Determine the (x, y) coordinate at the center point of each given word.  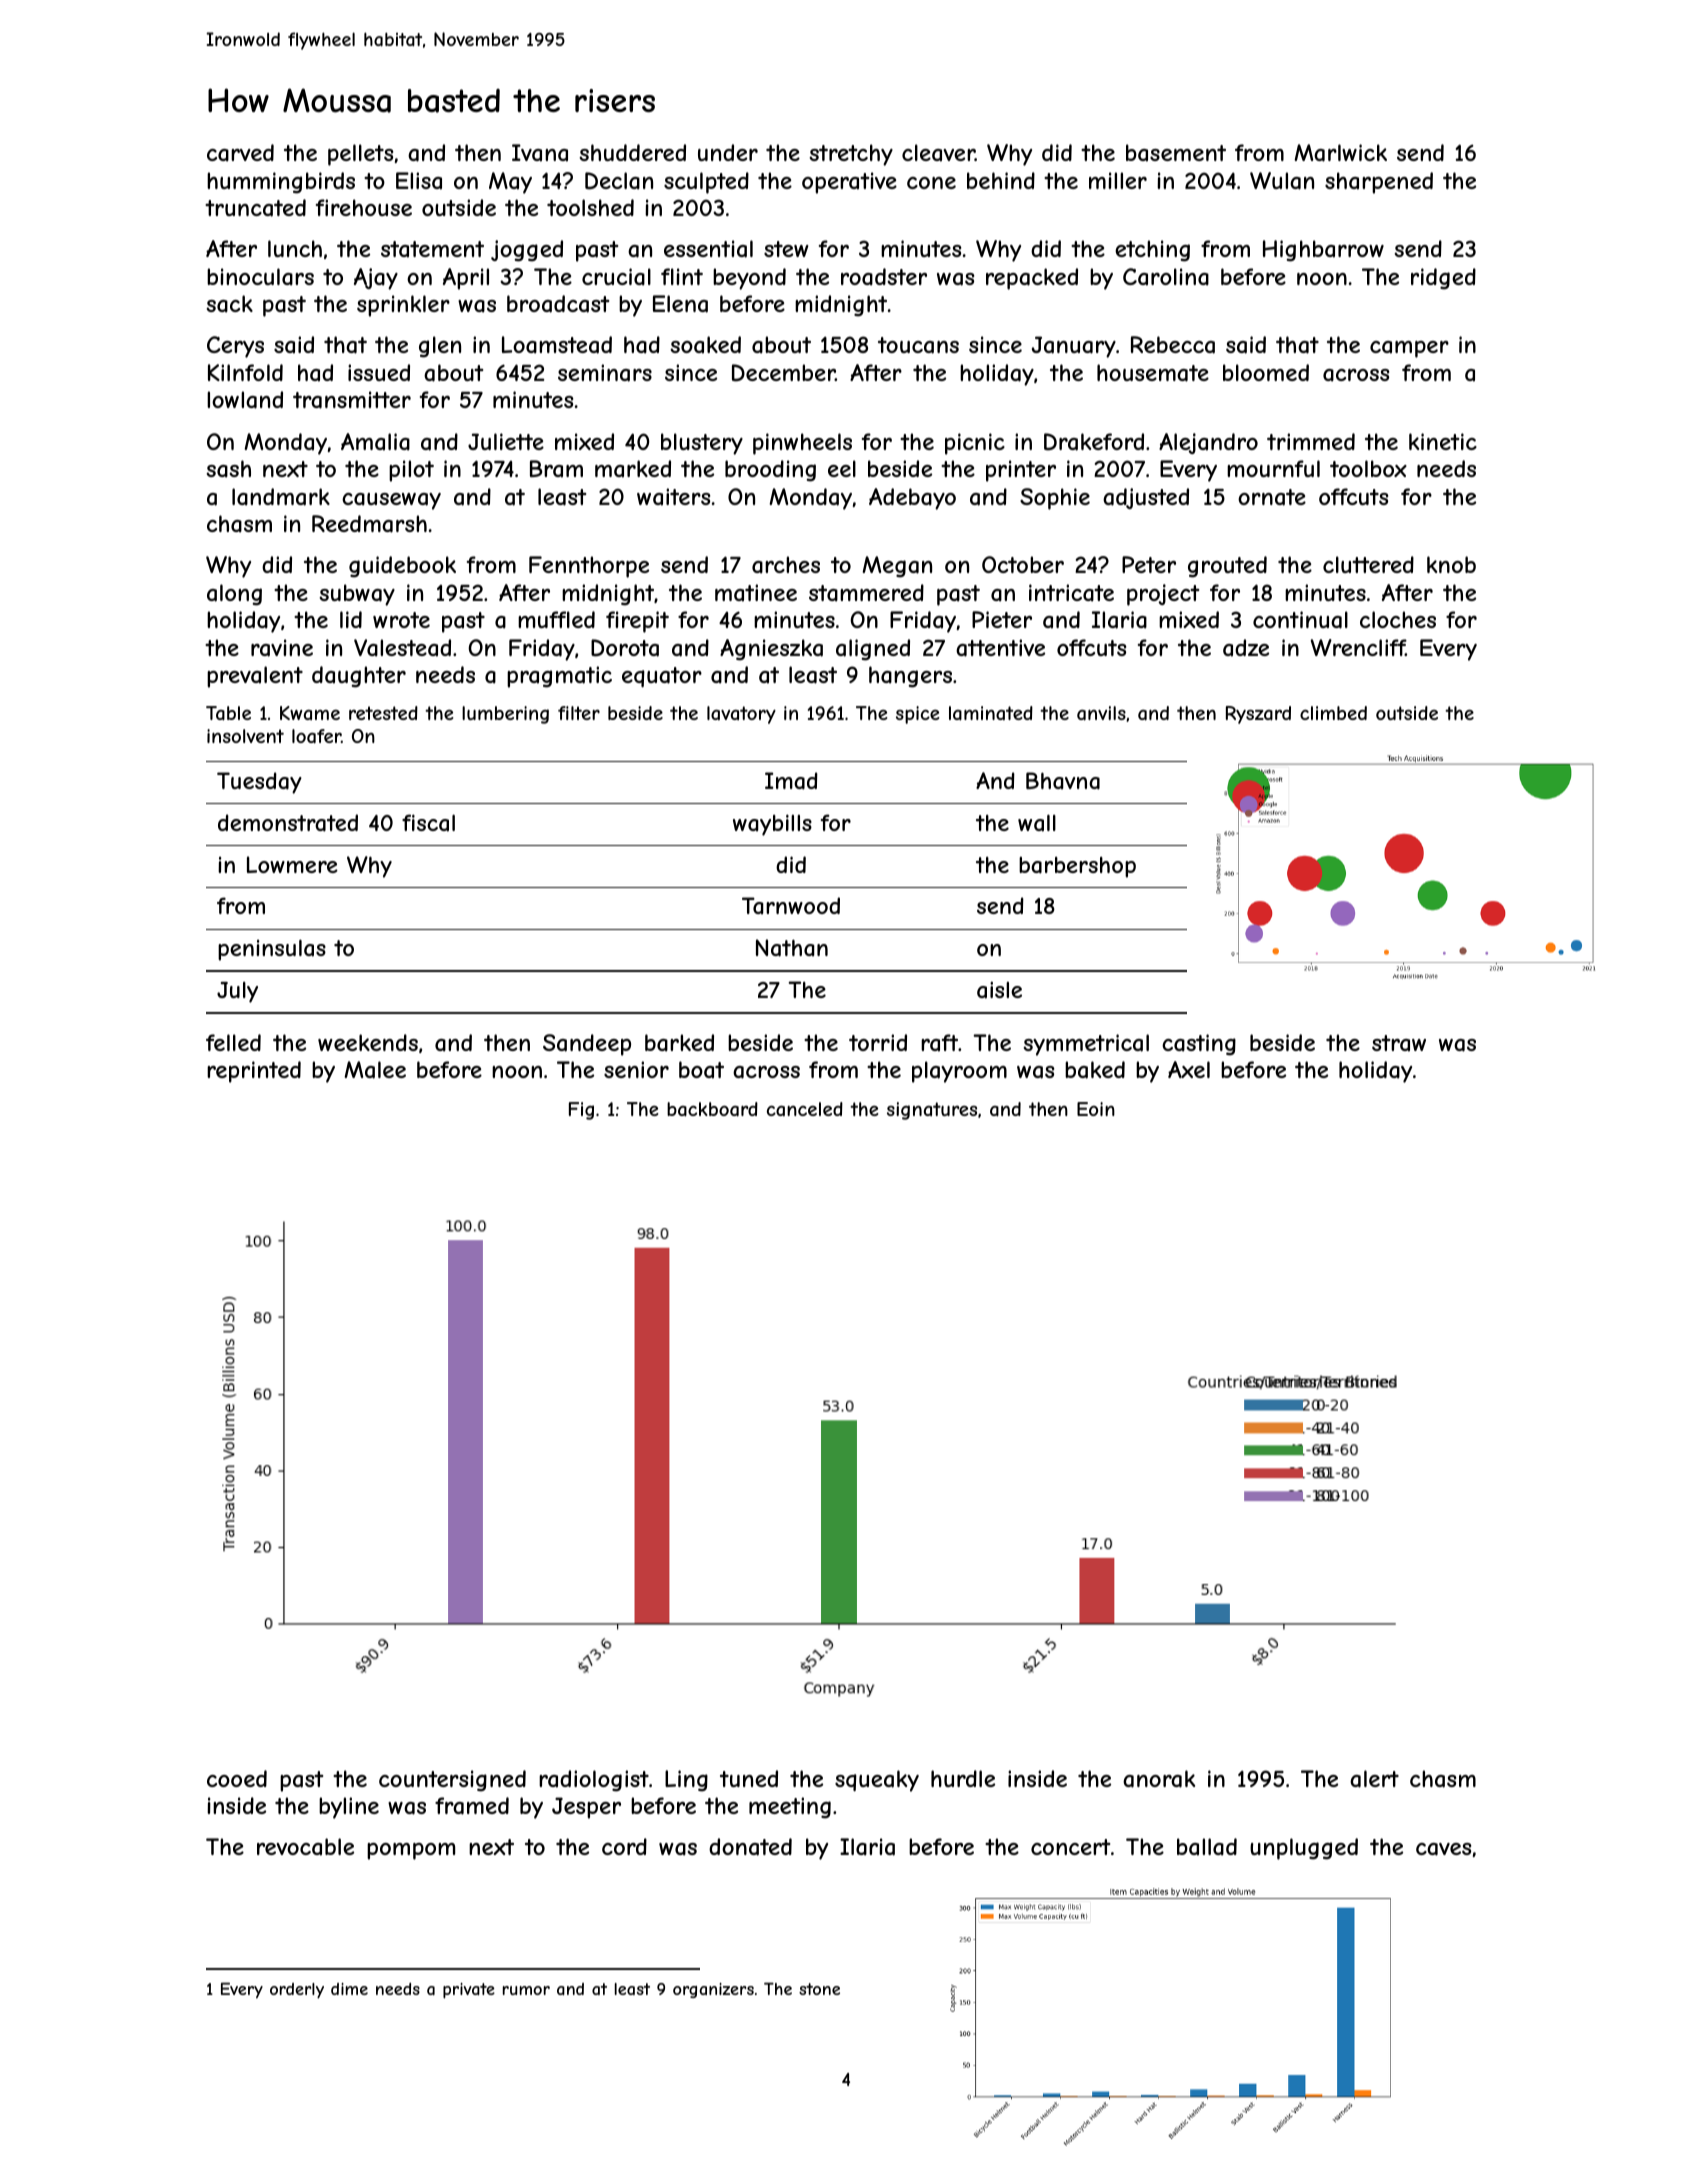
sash (228, 469)
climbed (1333, 713)
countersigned (452, 1781)
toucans (918, 345)
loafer (316, 736)
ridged (1443, 279)
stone (819, 1989)
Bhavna (1063, 781)
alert (1374, 1779)
